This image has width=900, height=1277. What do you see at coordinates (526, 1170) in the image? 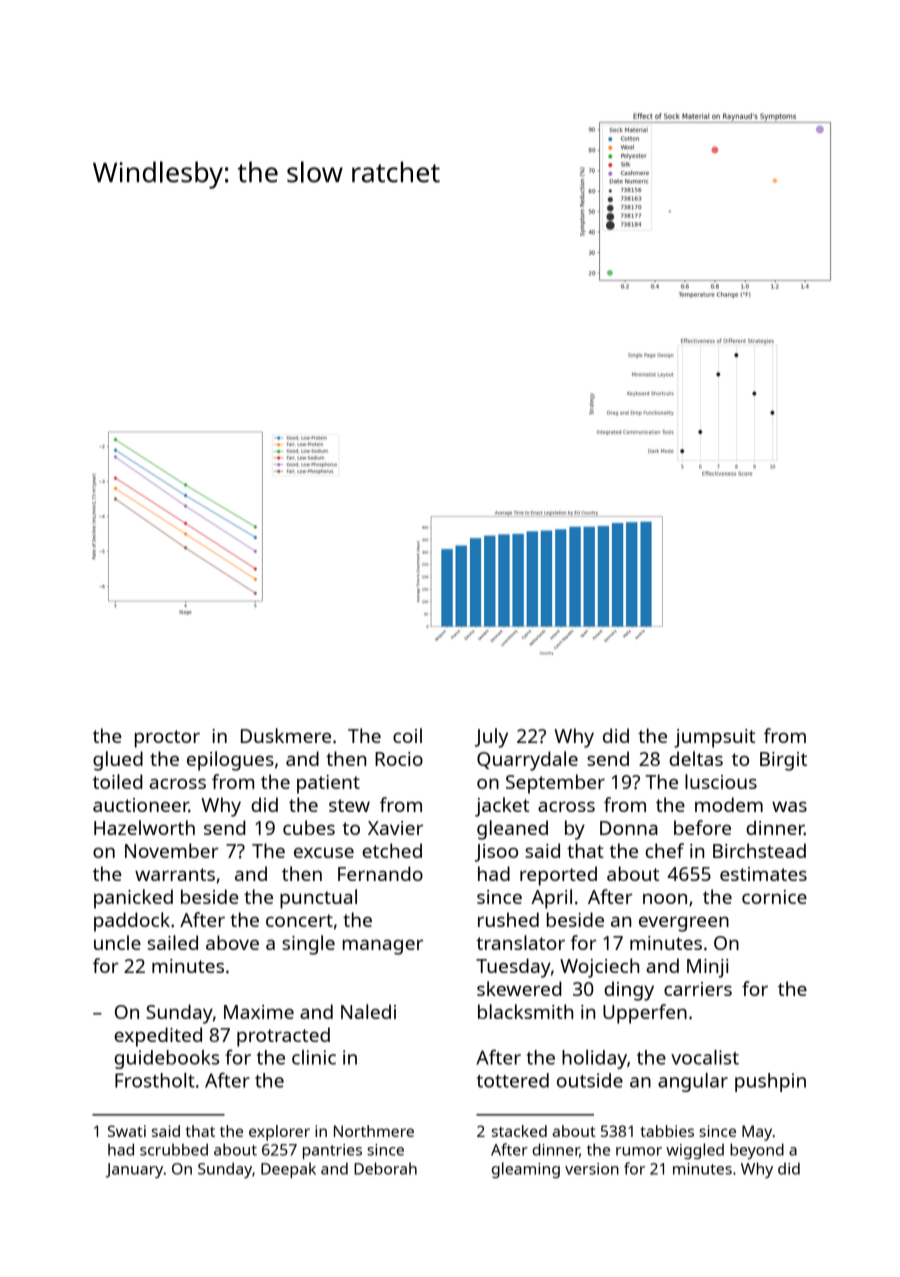
I see `gleaming` at bounding box center [526, 1170].
